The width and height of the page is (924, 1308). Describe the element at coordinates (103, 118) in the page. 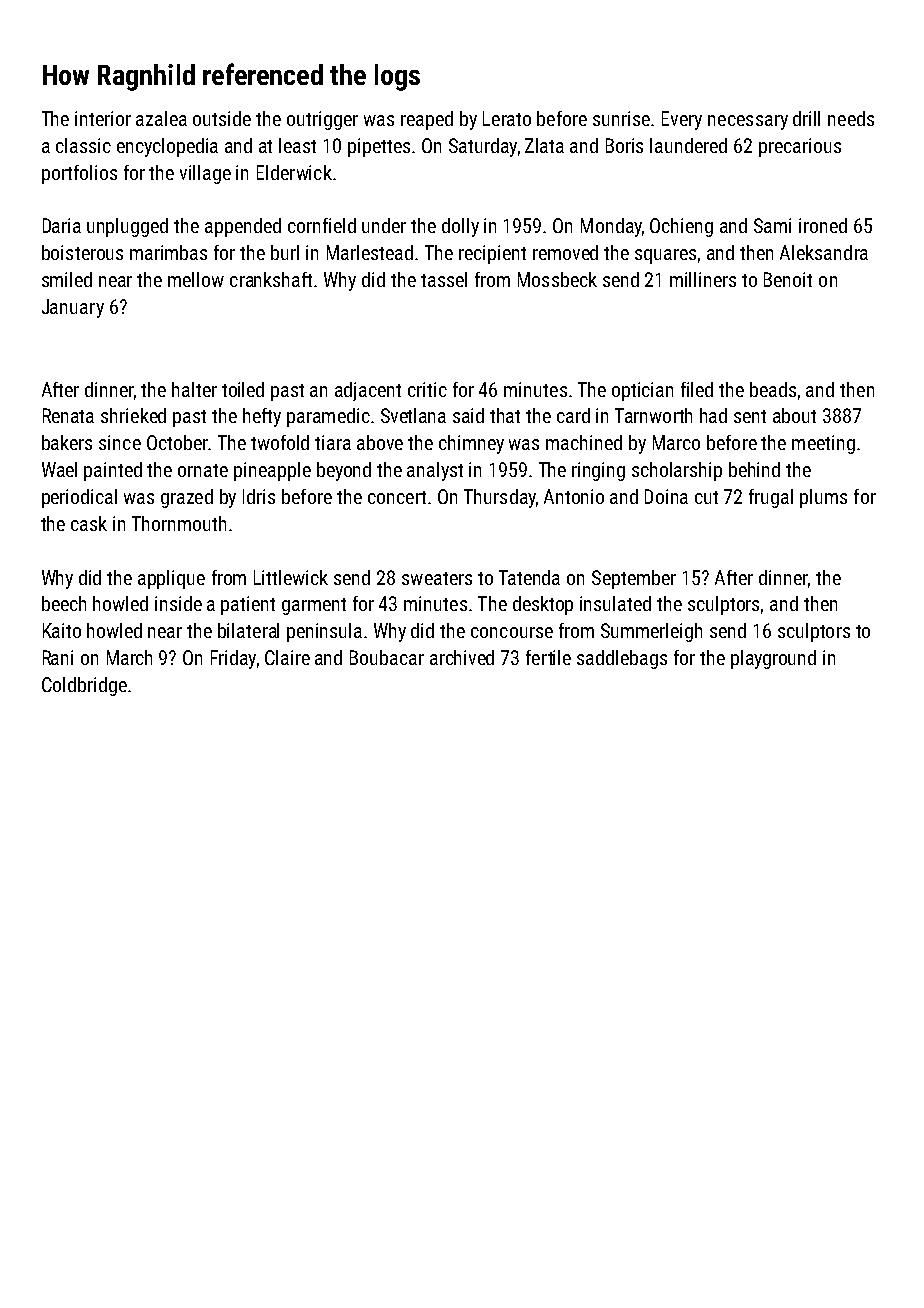

I see `interior` at that location.
